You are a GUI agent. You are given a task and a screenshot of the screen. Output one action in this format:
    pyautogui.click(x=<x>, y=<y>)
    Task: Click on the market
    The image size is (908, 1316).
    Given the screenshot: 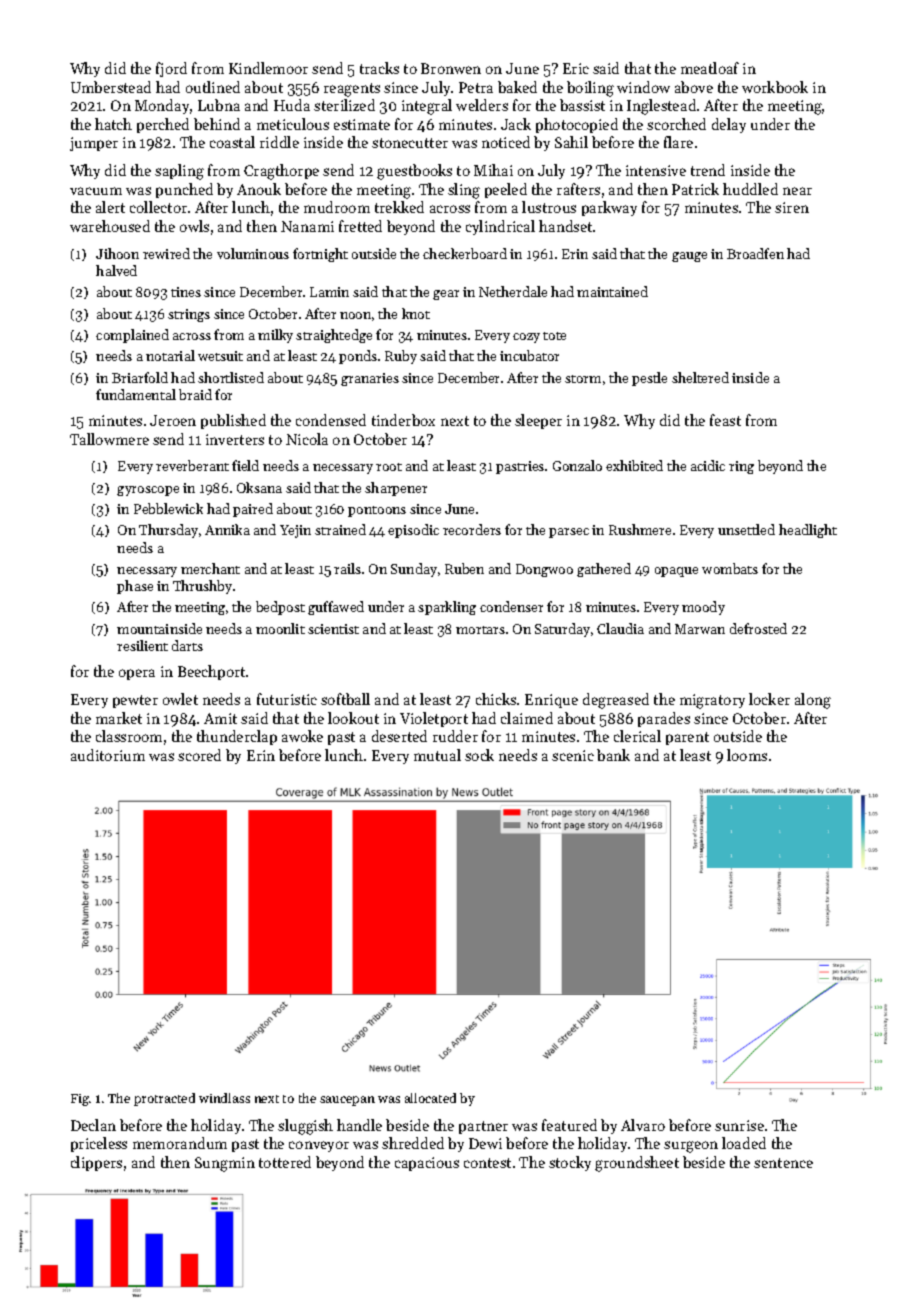 What is the action you would take?
    pyautogui.click(x=119, y=718)
